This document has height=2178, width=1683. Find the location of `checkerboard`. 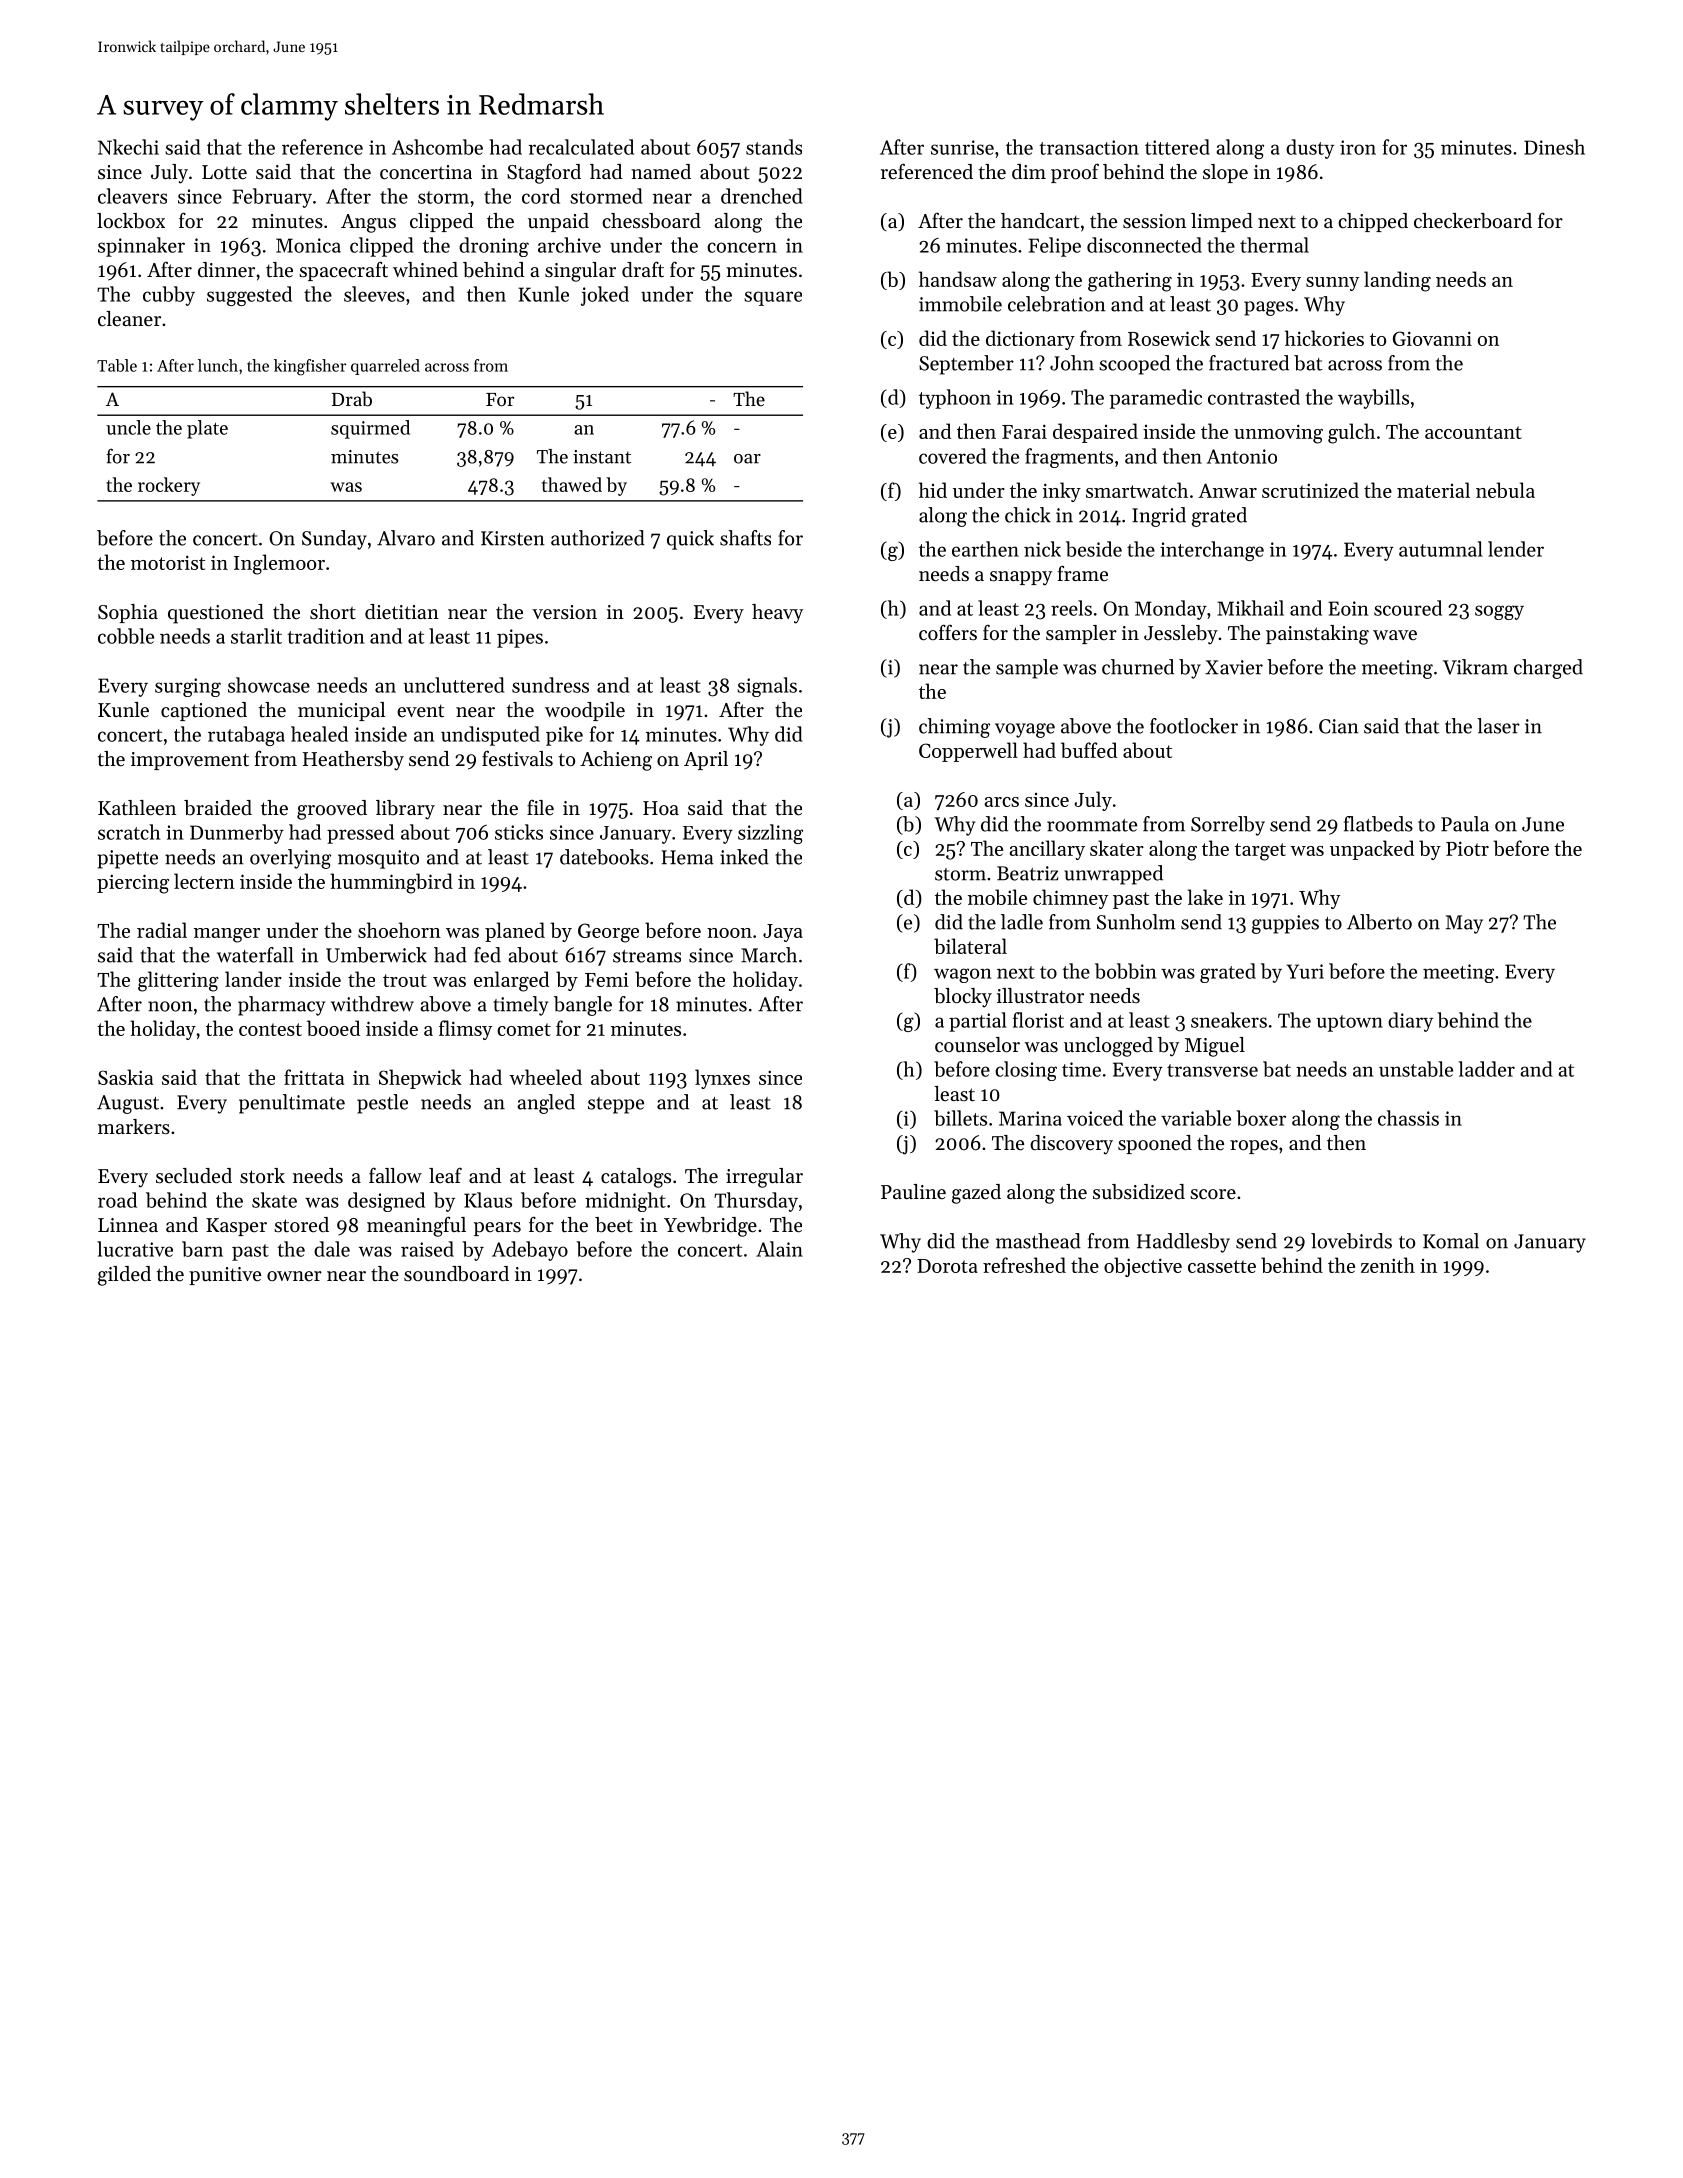

checkerboard is located at coordinates (1473, 221).
